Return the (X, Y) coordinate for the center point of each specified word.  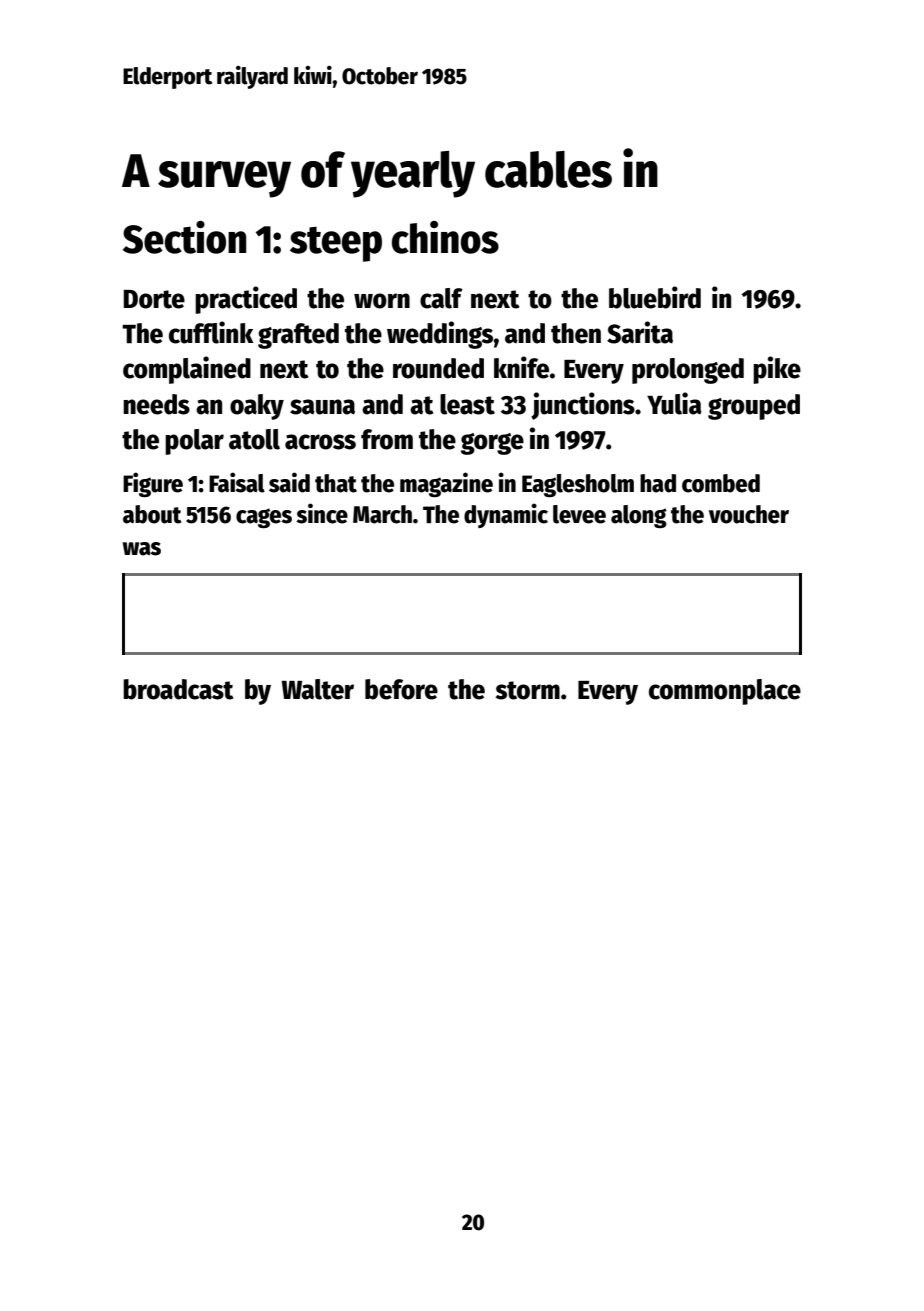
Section (184, 237)
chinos (445, 237)
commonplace (725, 692)
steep (336, 244)
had (658, 483)
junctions (583, 406)
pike (777, 370)
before (401, 689)
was (142, 549)
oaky (257, 407)
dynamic (506, 515)
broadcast (178, 689)
